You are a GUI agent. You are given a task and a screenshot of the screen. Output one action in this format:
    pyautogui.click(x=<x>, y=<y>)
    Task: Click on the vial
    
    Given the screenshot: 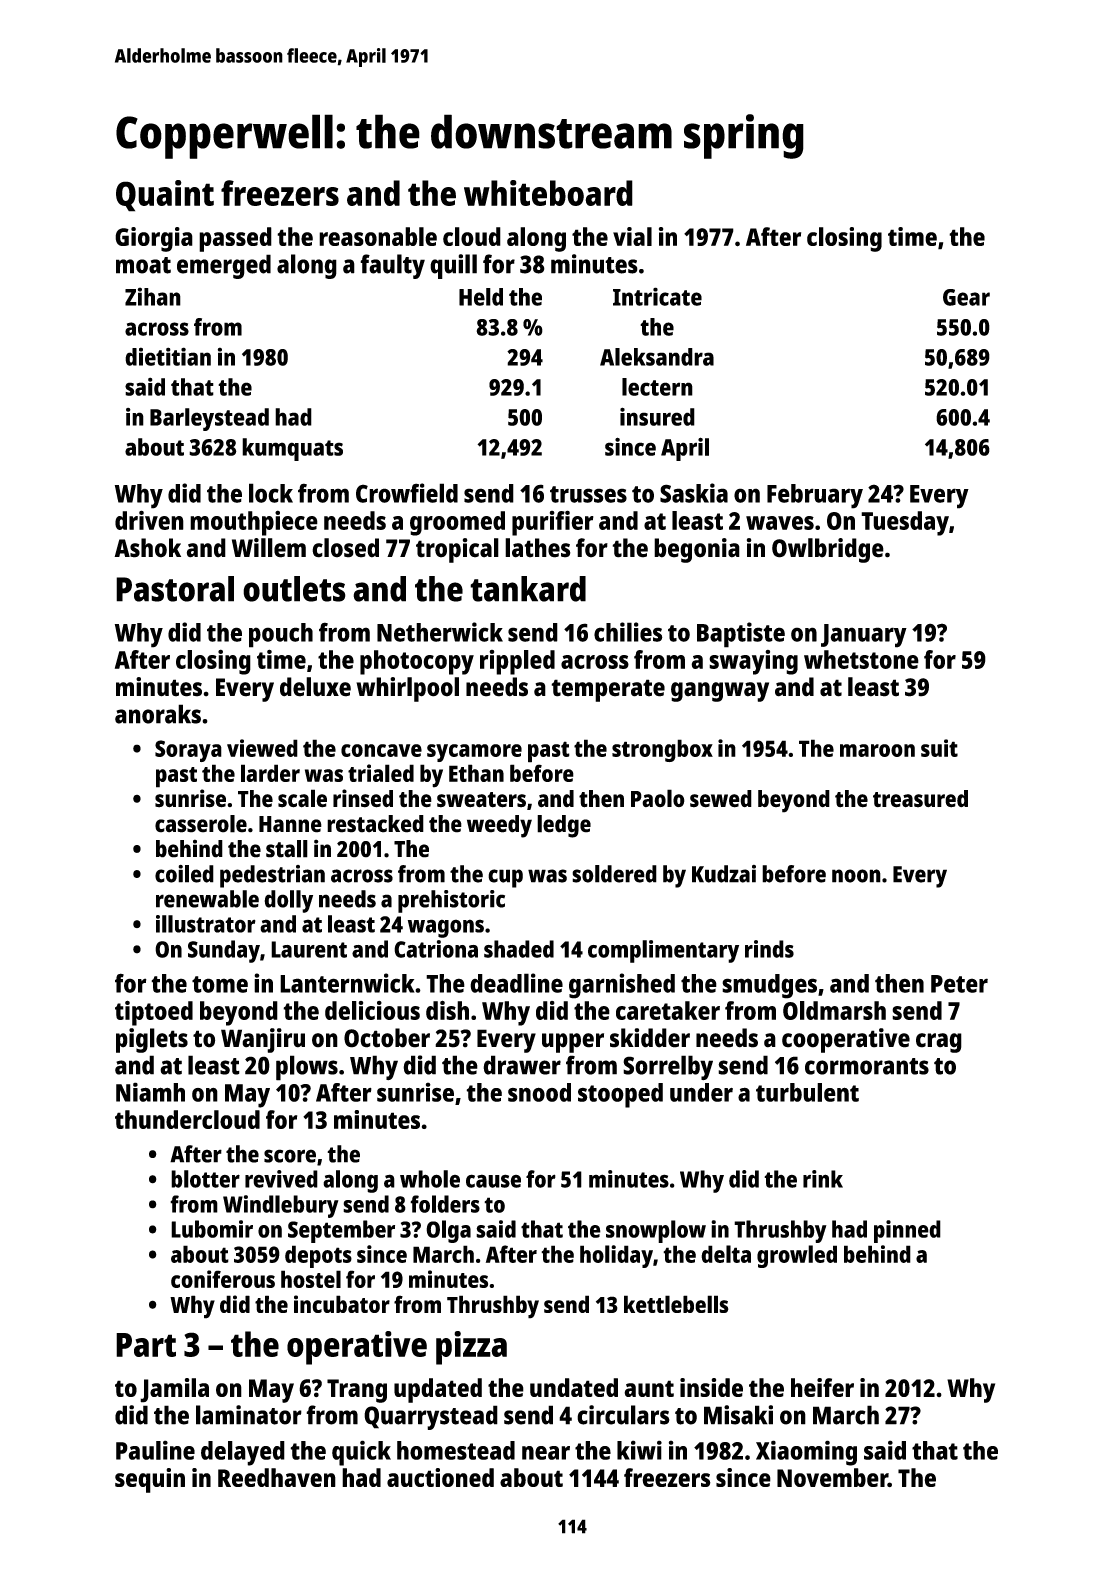 What is the action you would take?
    pyautogui.click(x=632, y=236)
